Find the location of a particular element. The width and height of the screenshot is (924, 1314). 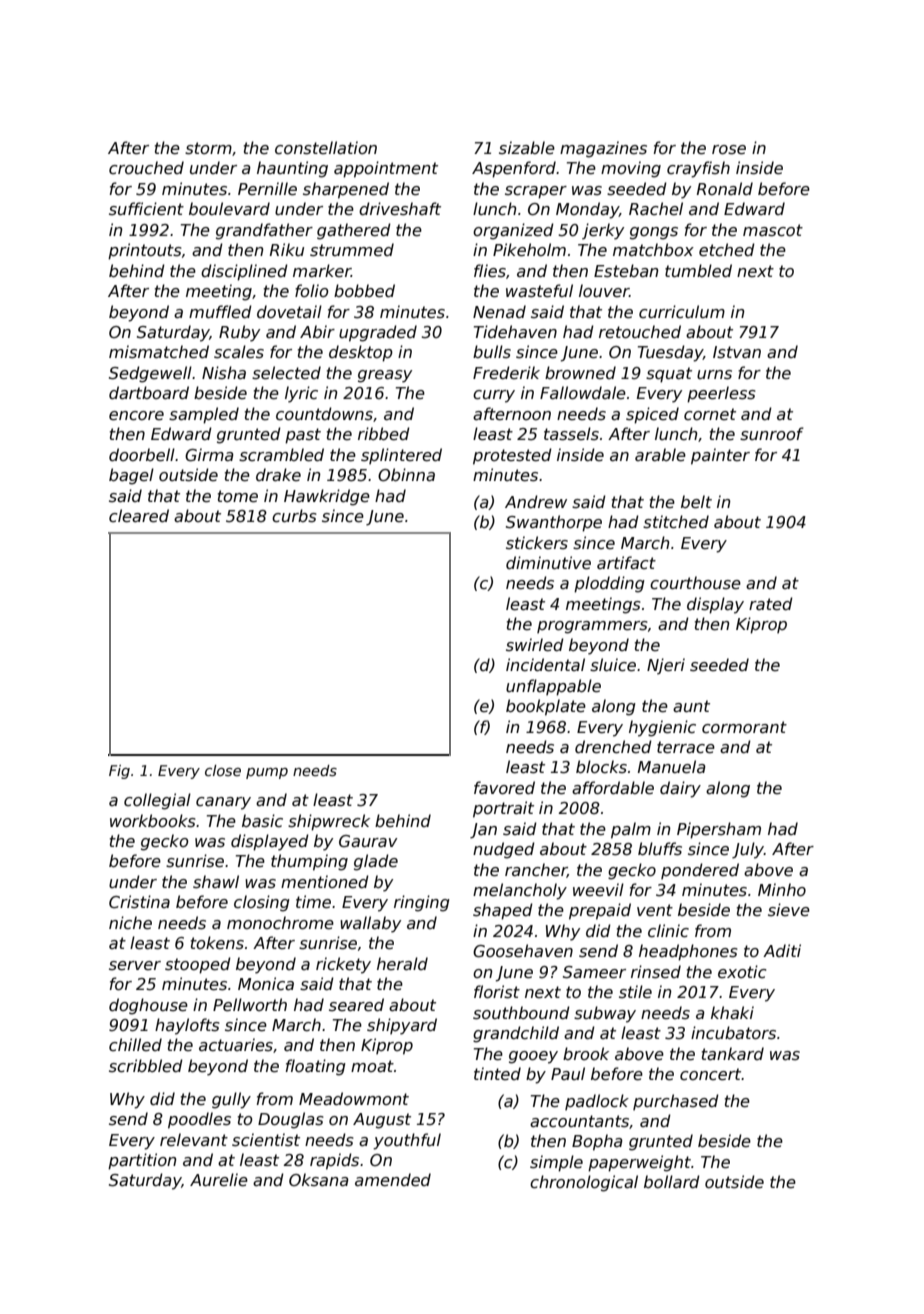

stile is located at coordinates (635, 991).
